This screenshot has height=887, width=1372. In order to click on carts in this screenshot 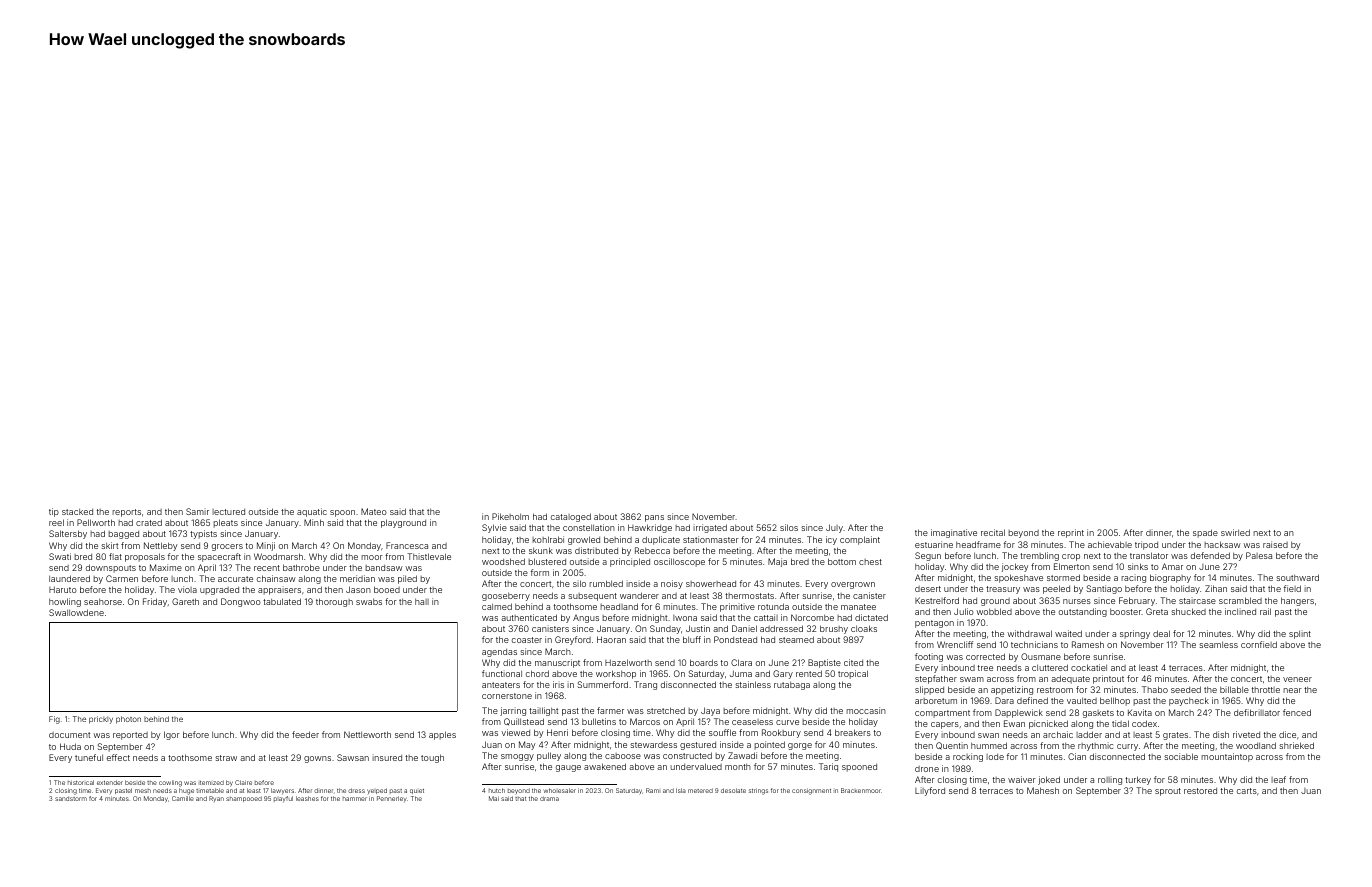, I will do `click(1247, 791)`.
